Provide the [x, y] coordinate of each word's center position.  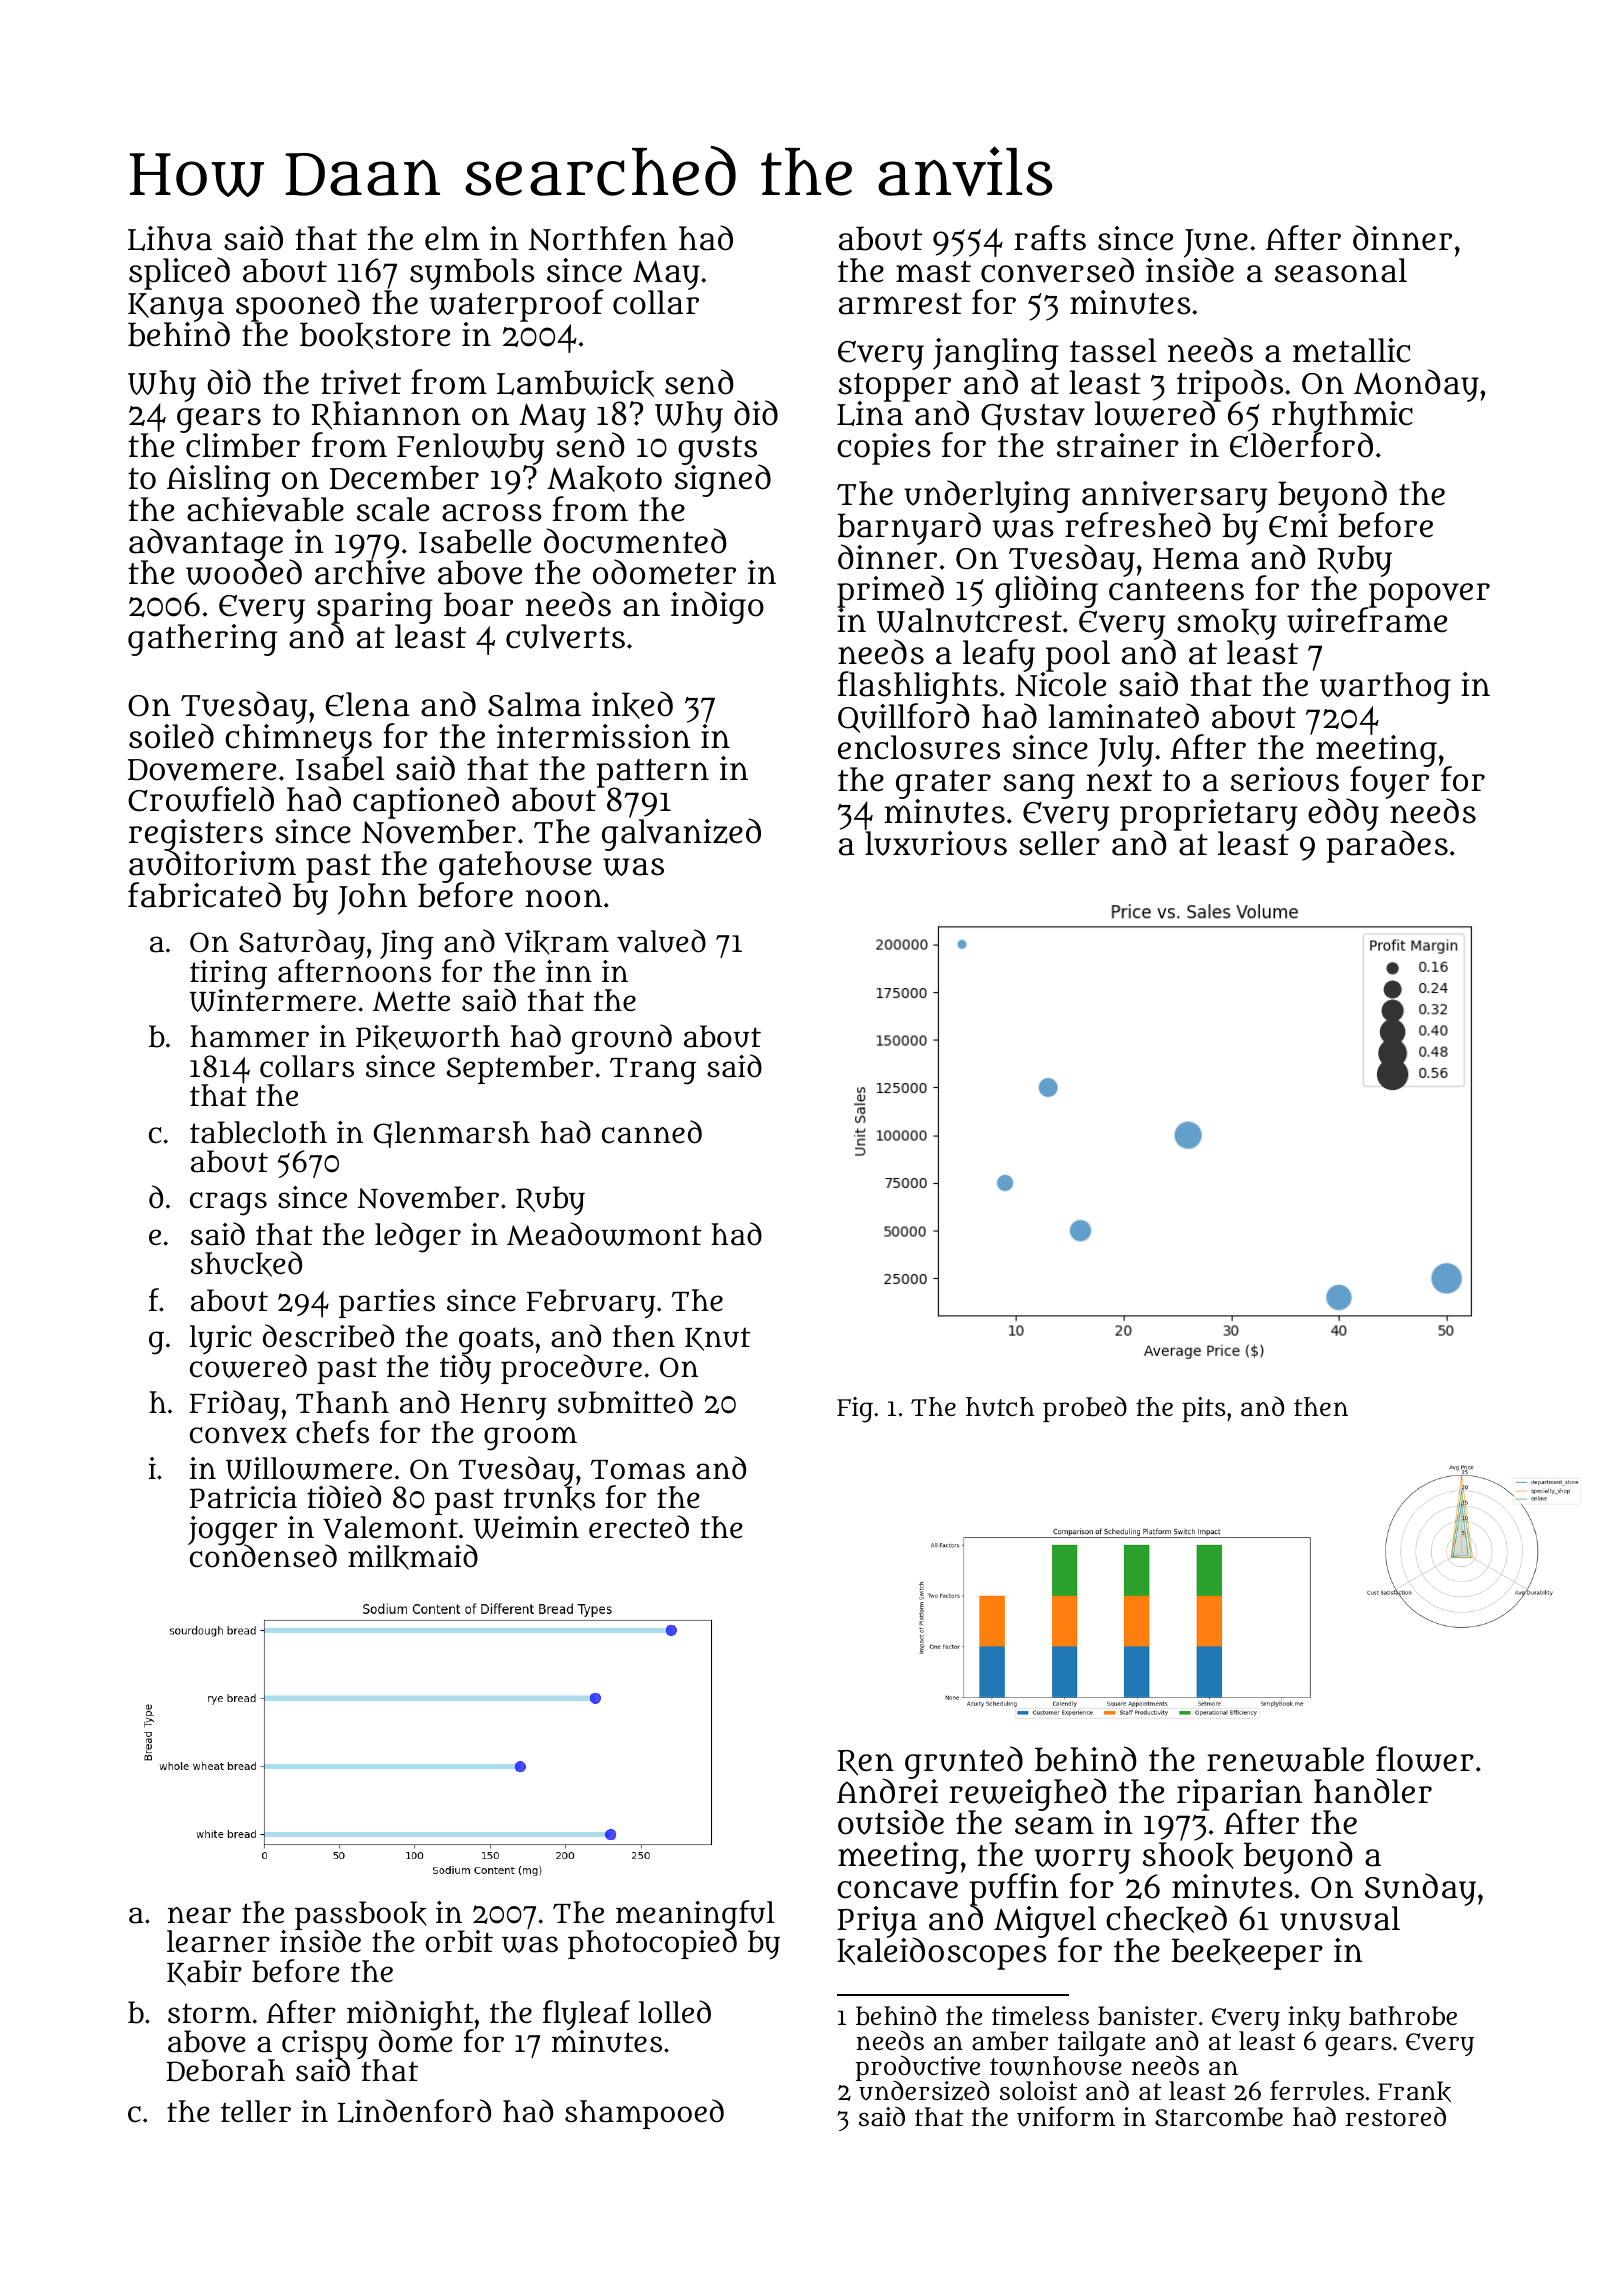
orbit [459, 1941]
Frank [1414, 2091]
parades [1387, 847]
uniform [1066, 2116]
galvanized [681, 835]
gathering [202, 640]
